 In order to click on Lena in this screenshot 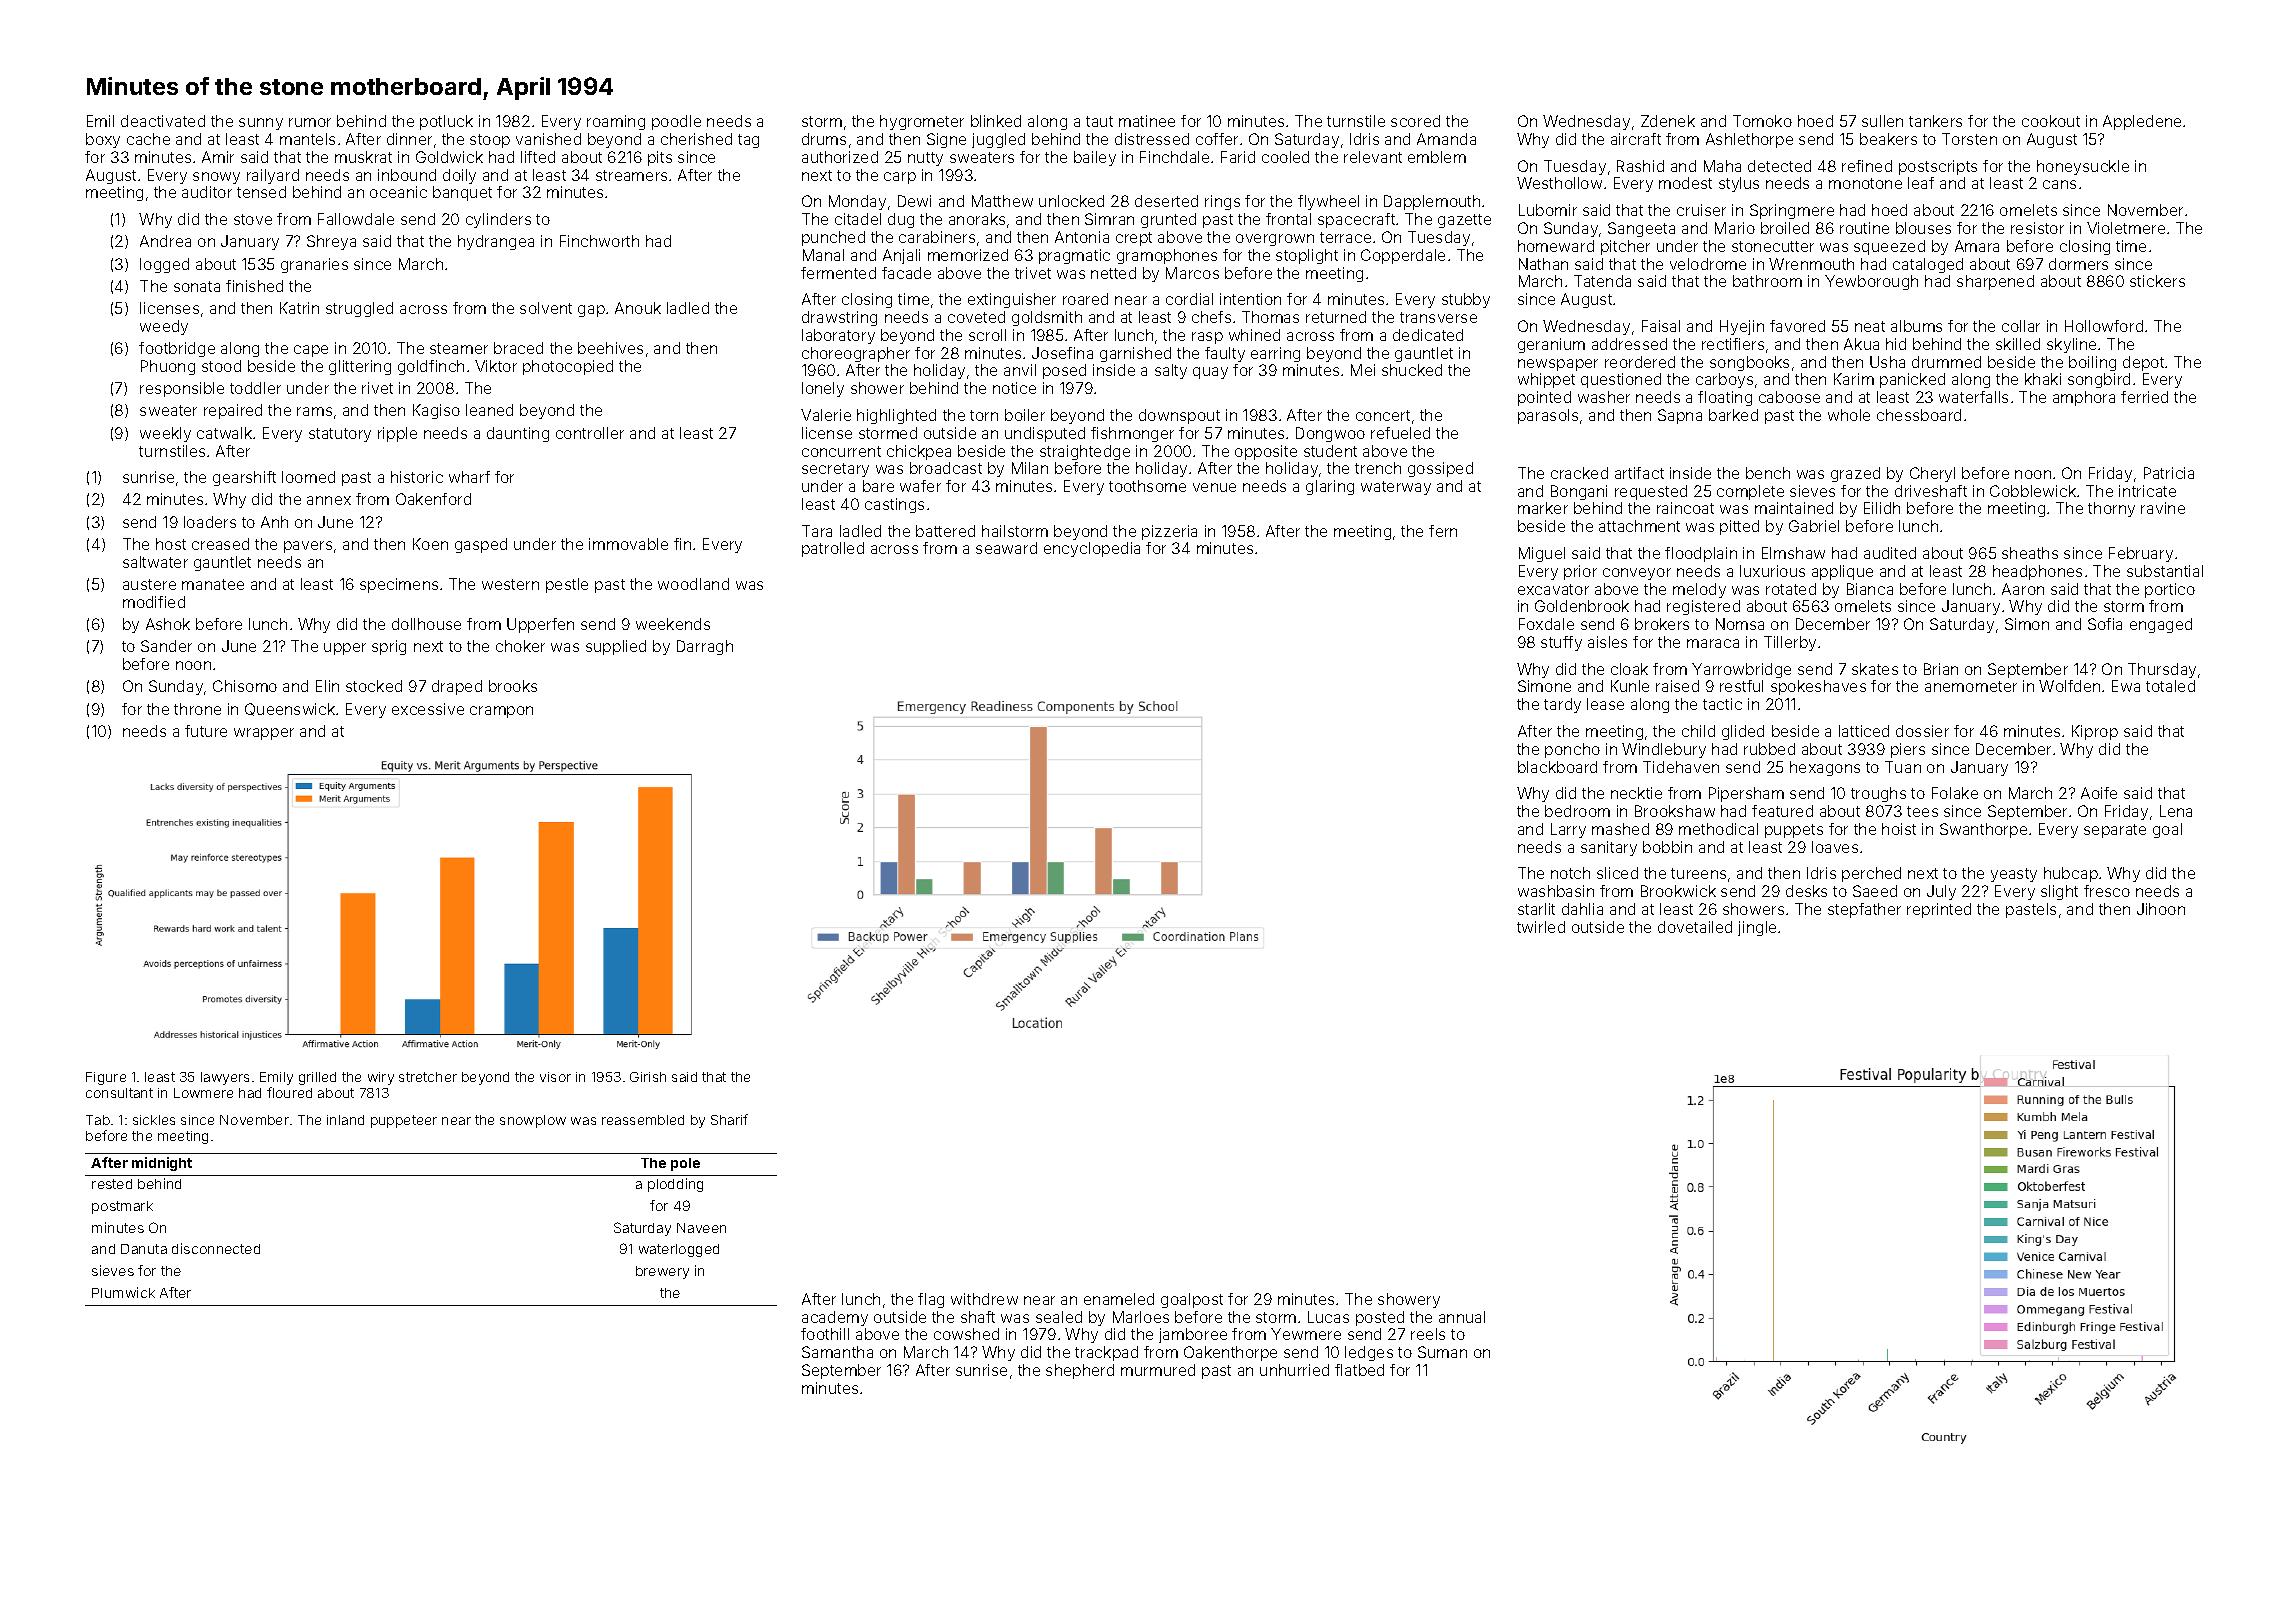, I will do `click(2176, 811)`.
